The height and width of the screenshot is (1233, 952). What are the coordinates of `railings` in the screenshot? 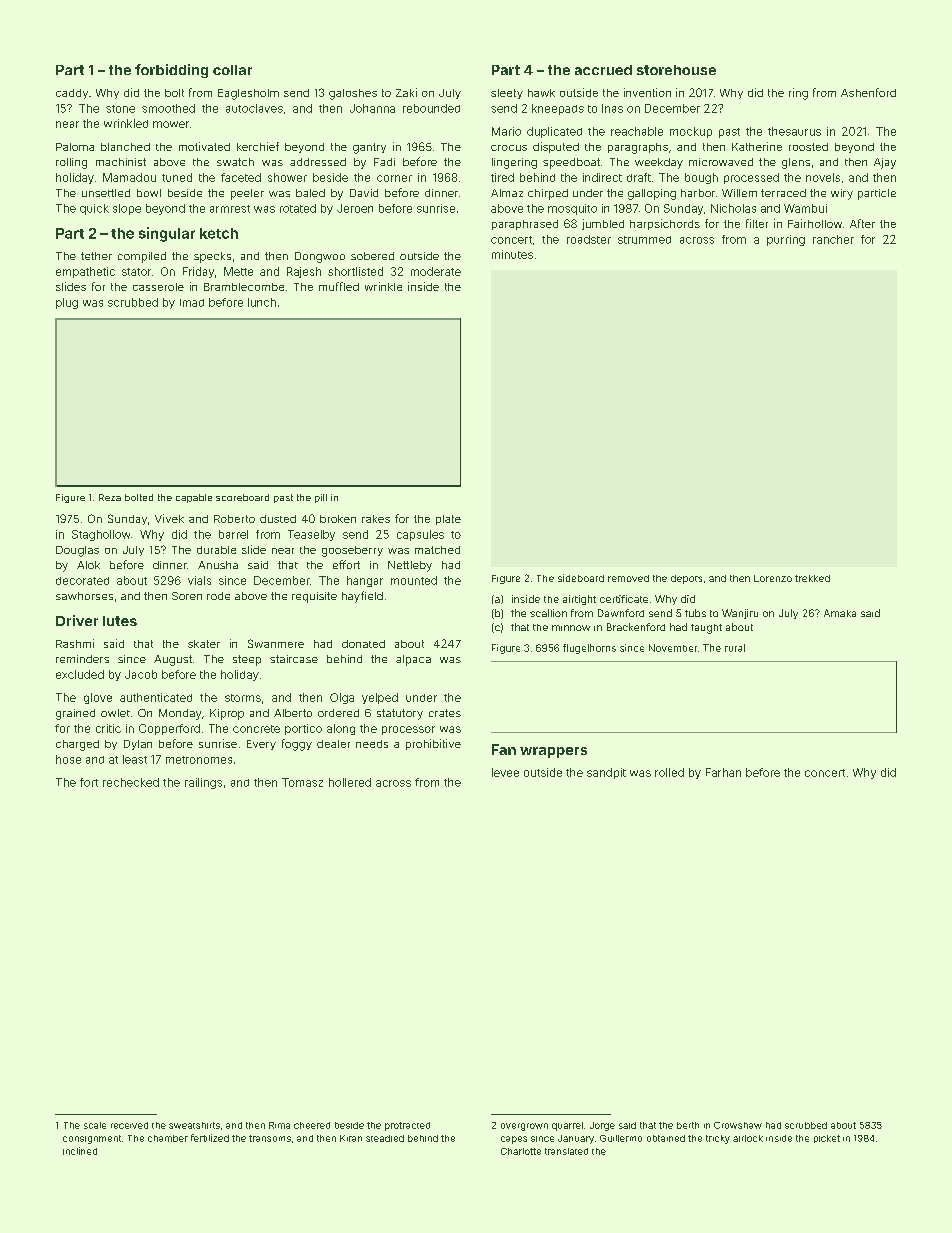 It's located at (203, 783).
